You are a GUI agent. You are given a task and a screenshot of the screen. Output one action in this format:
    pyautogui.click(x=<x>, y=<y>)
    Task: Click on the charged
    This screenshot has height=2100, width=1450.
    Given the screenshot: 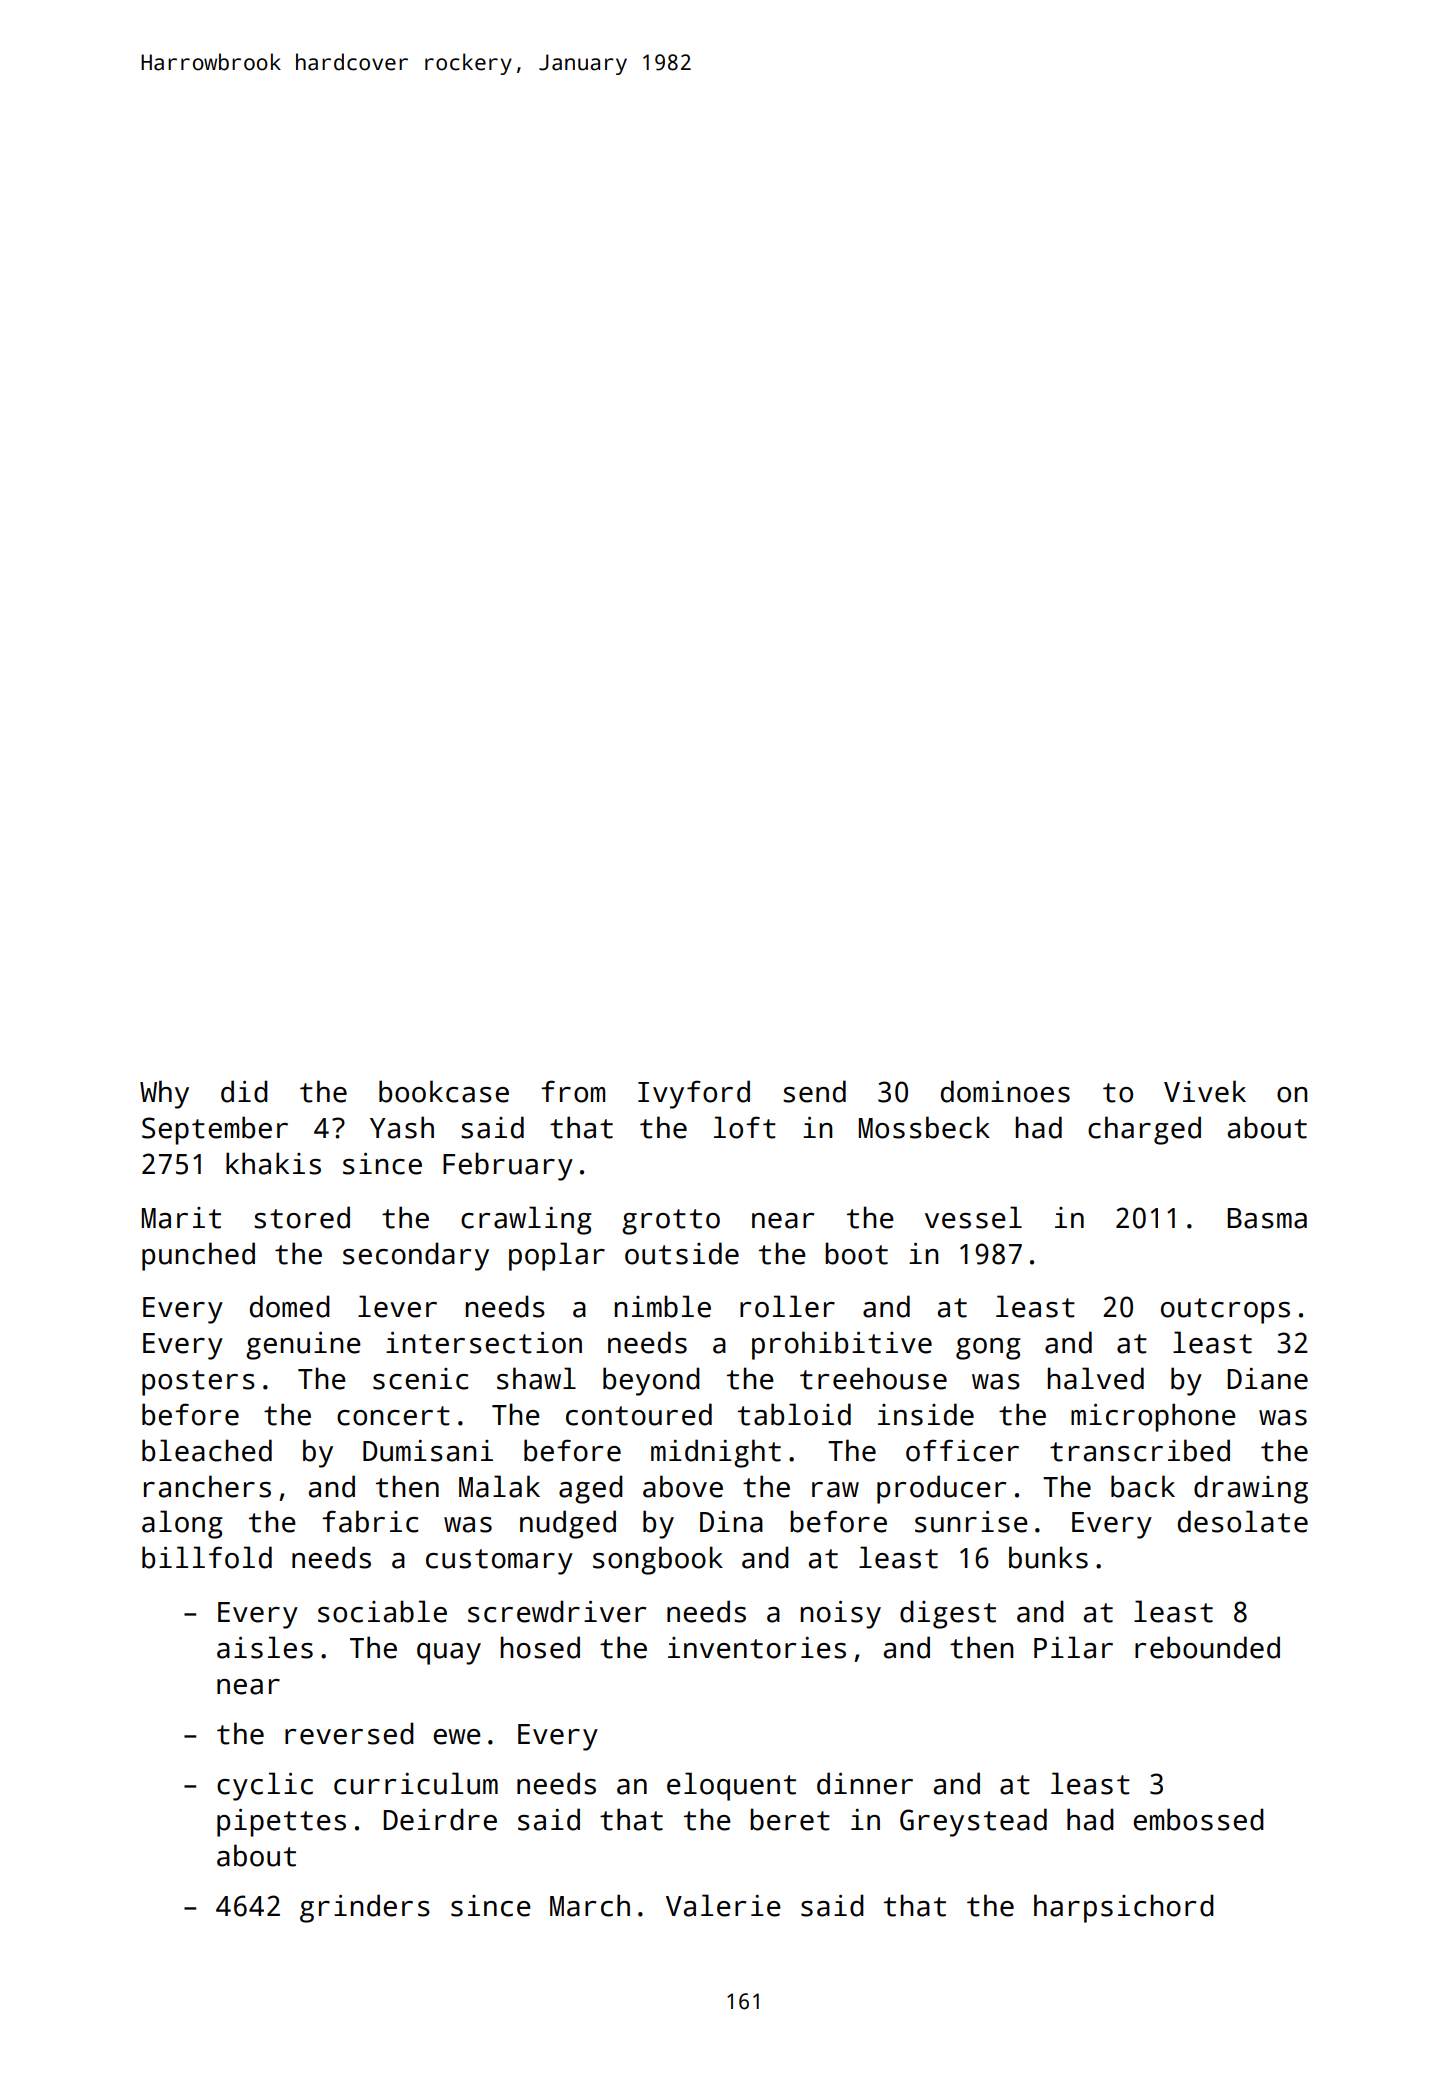 What is the action you would take?
    pyautogui.click(x=1144, y=1130)
